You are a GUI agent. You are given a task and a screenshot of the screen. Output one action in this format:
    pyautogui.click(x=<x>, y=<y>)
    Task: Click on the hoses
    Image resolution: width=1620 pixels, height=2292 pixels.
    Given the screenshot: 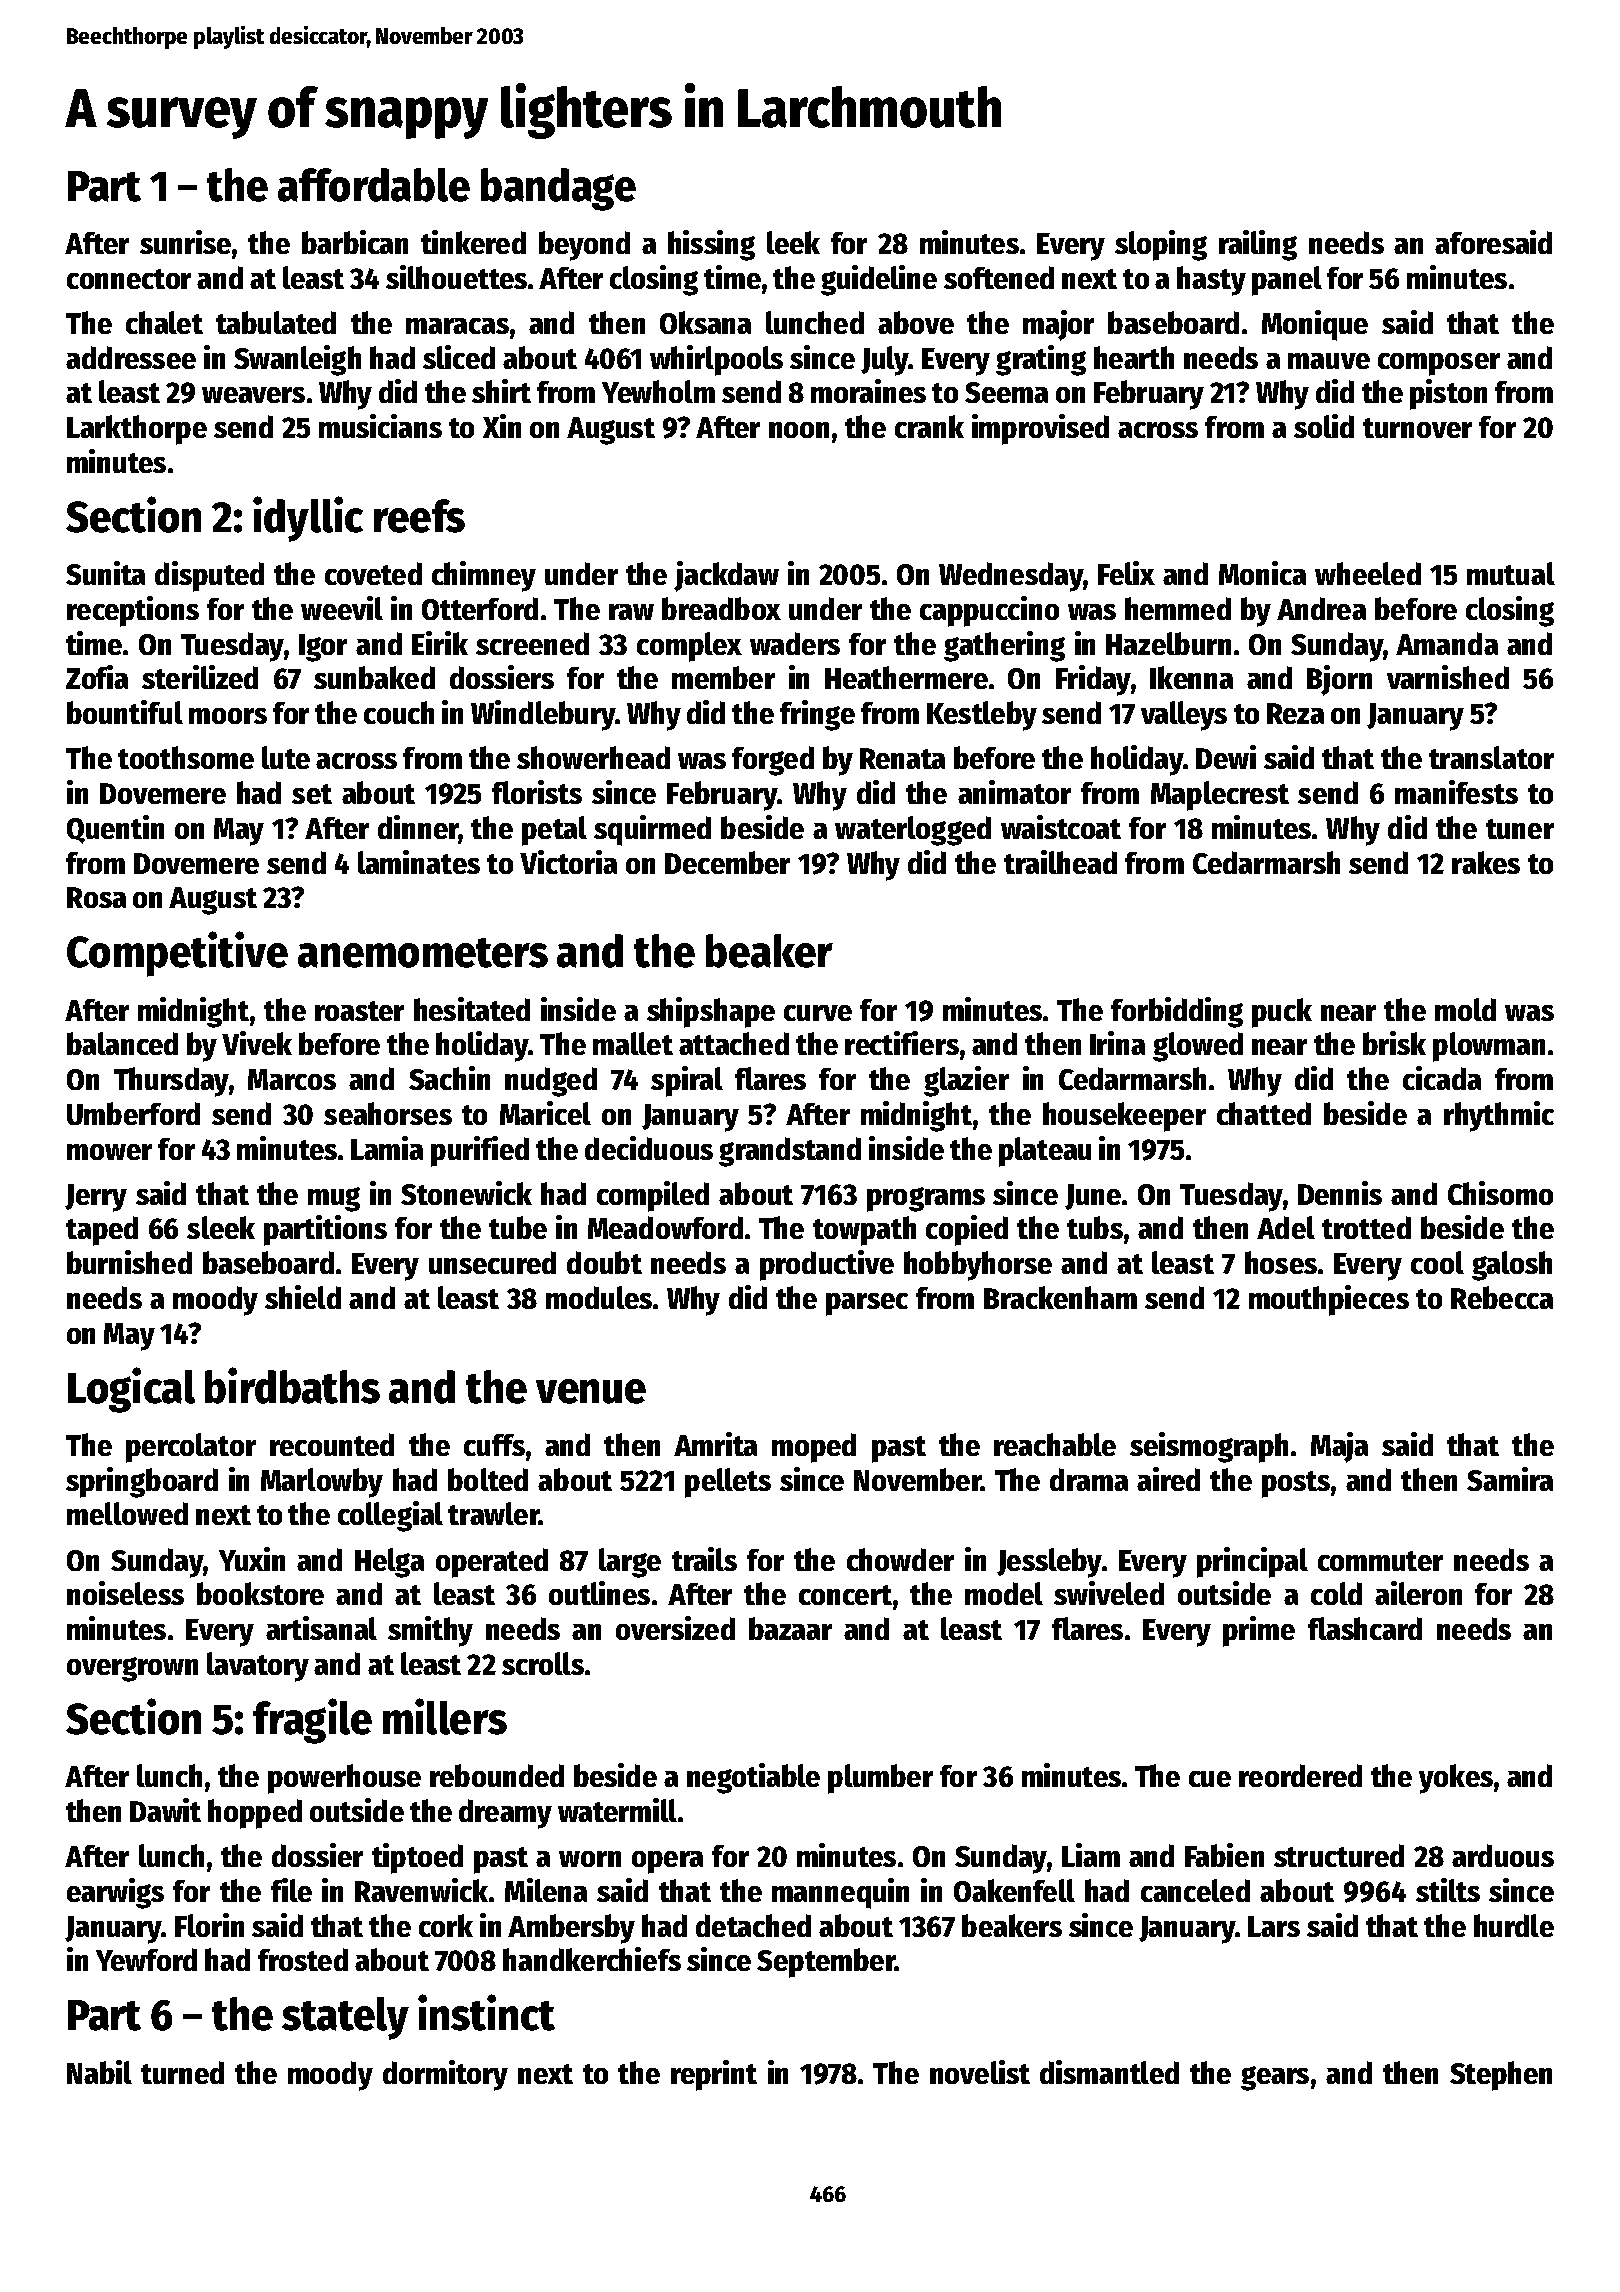 What is the action you would take?
    pyautogui.click(x=1281, y=1262)
